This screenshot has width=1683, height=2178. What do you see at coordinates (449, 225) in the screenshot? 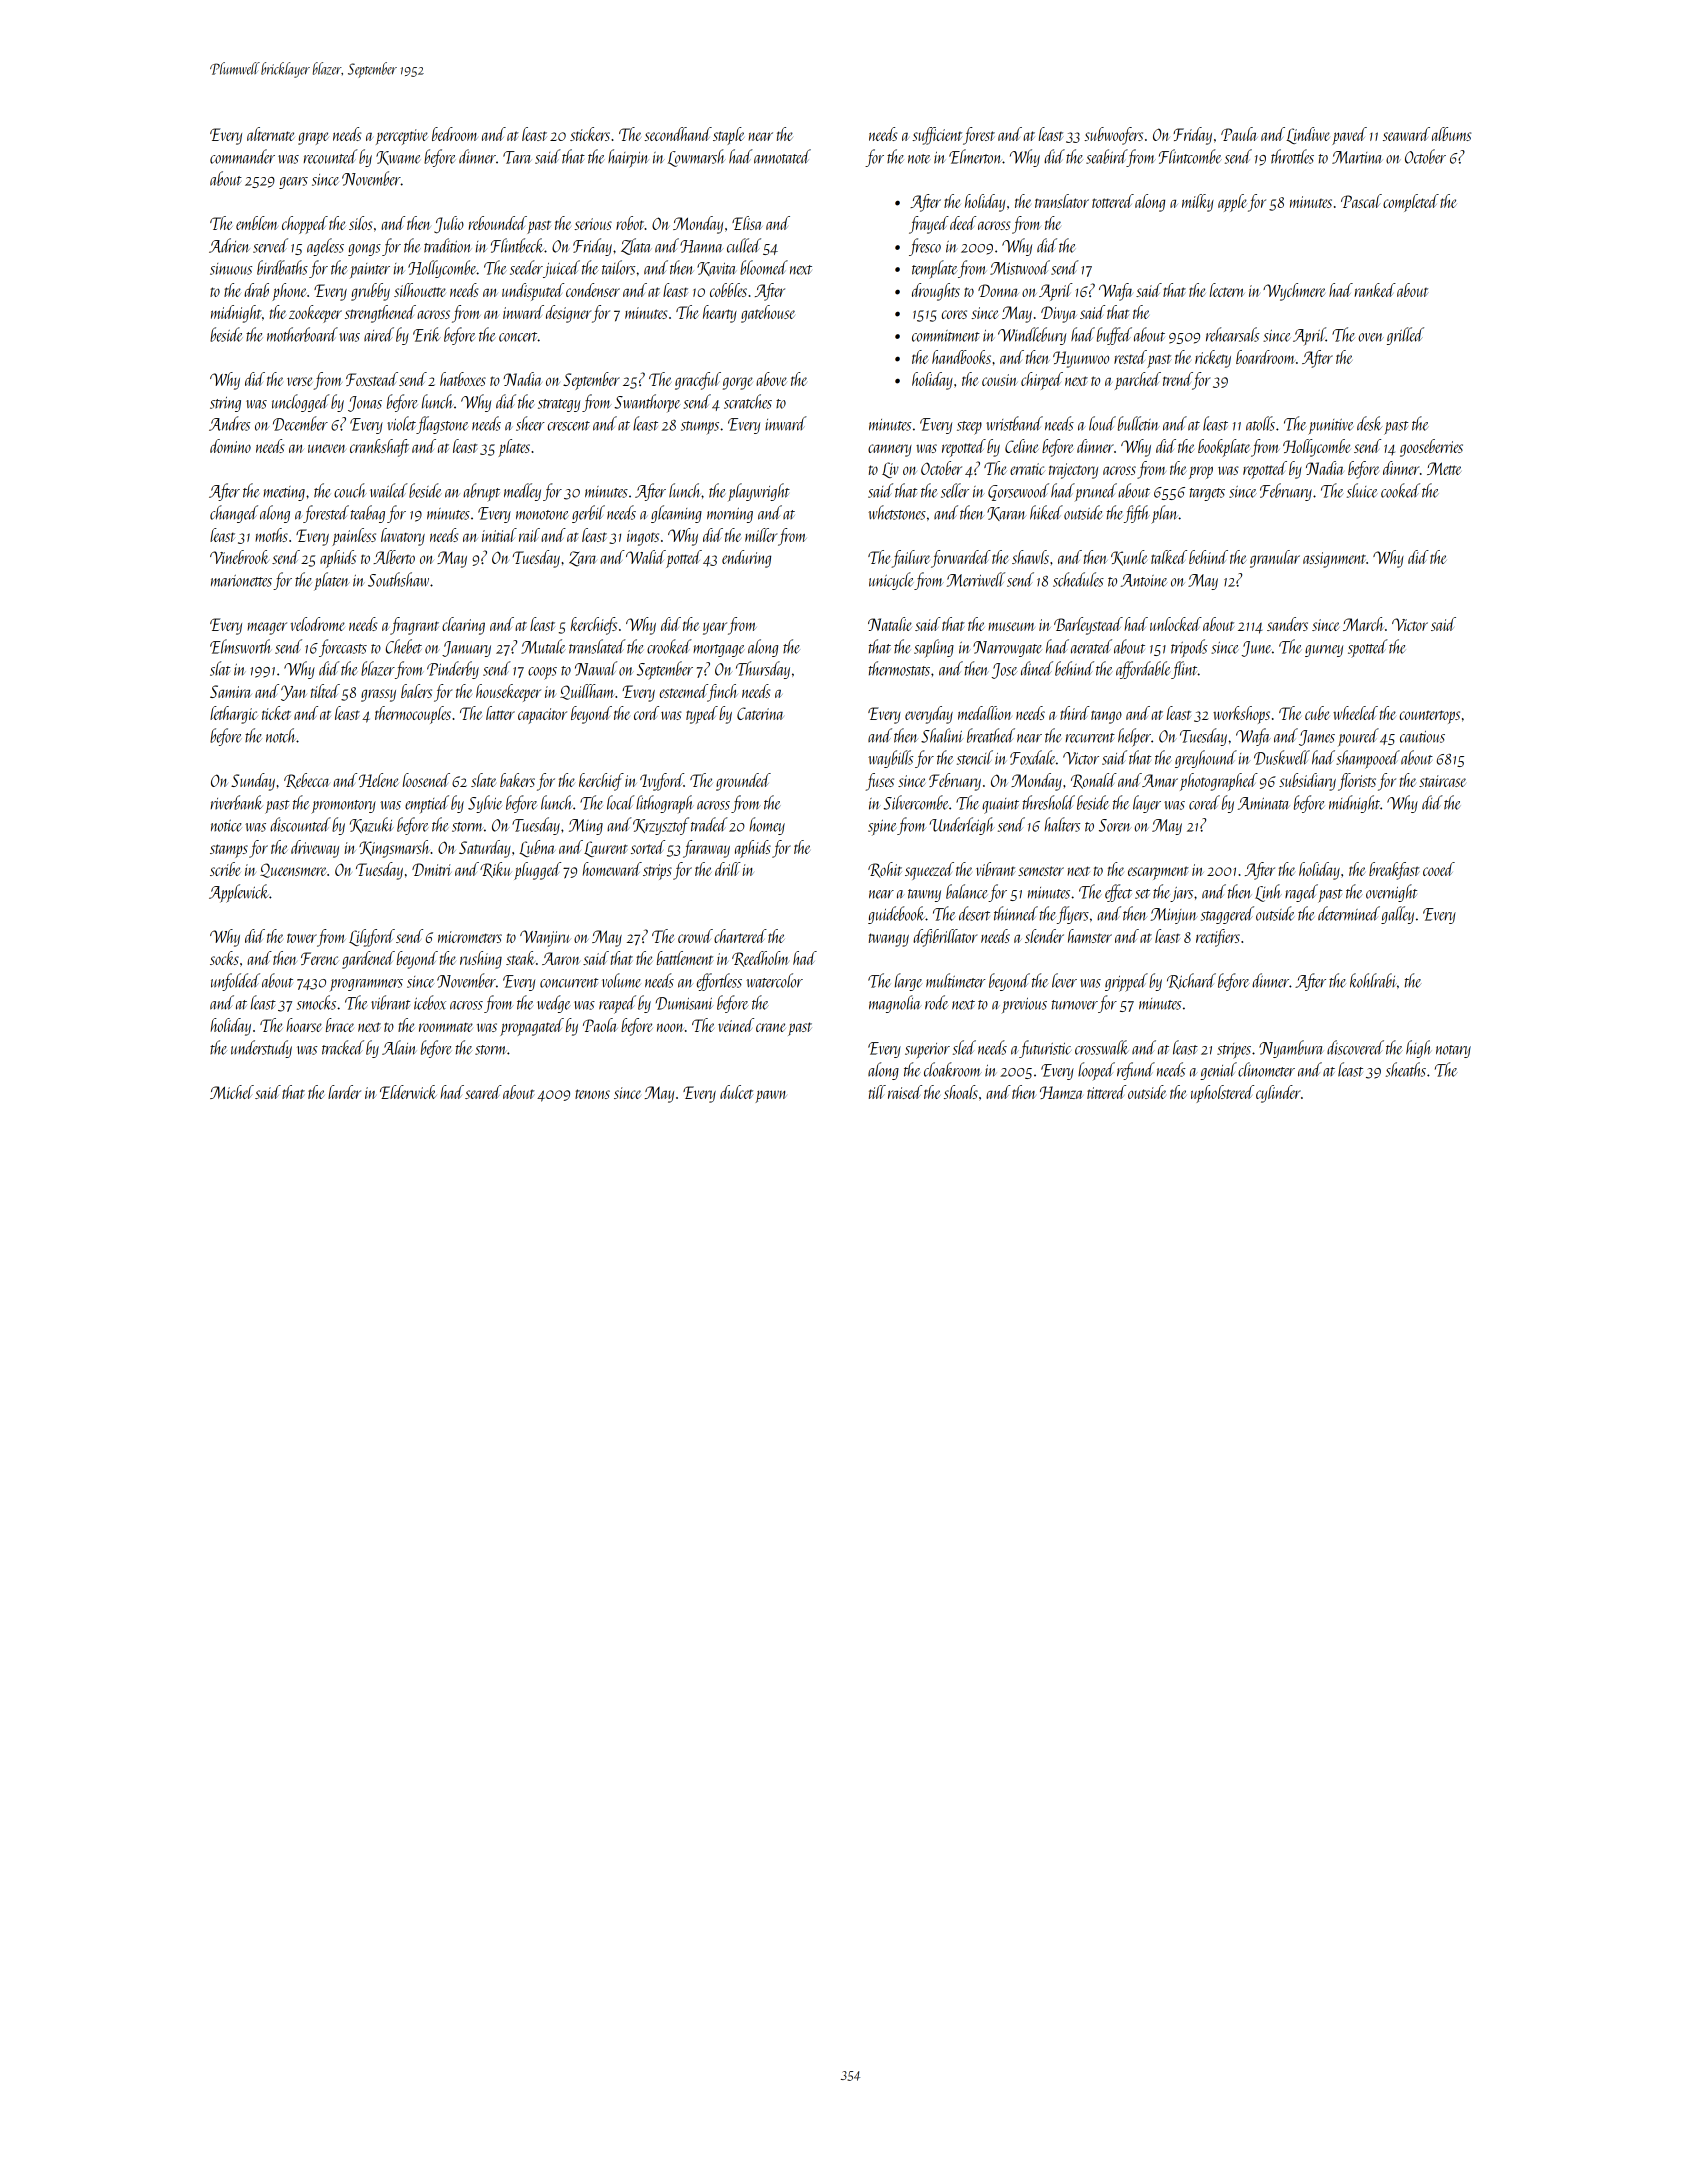
I see `Julio` at bounding box center [449, 225].
